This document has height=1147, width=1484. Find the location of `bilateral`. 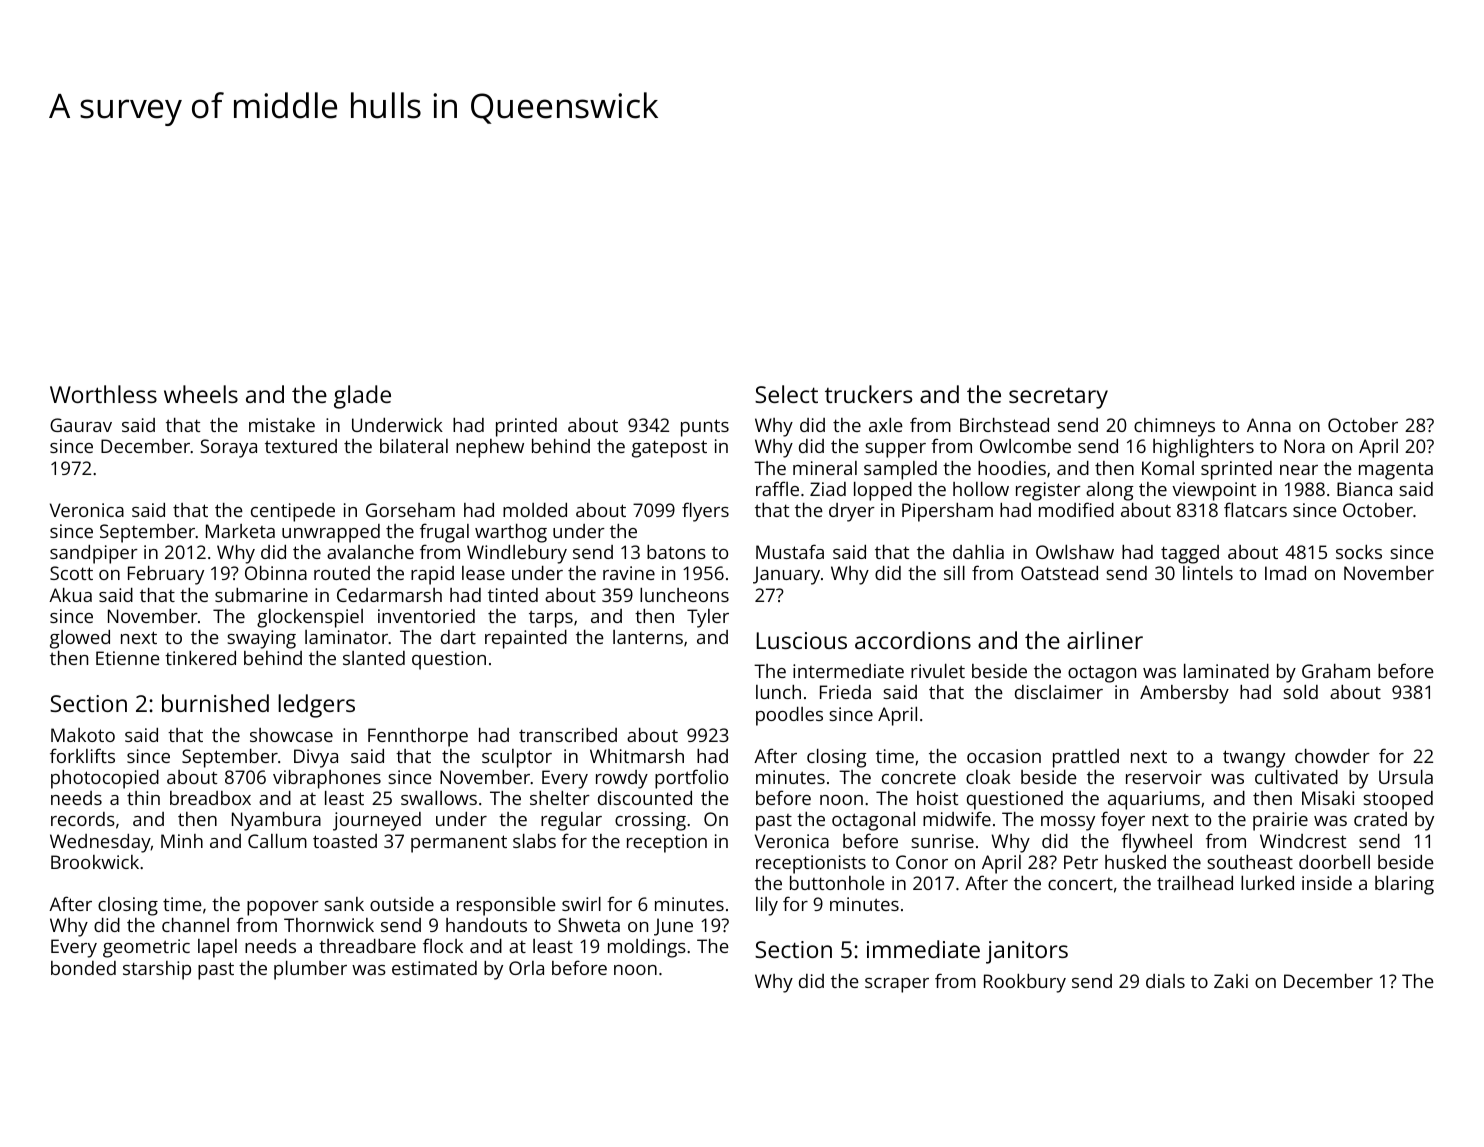

bilateral is located at coordinates (414, 446).
